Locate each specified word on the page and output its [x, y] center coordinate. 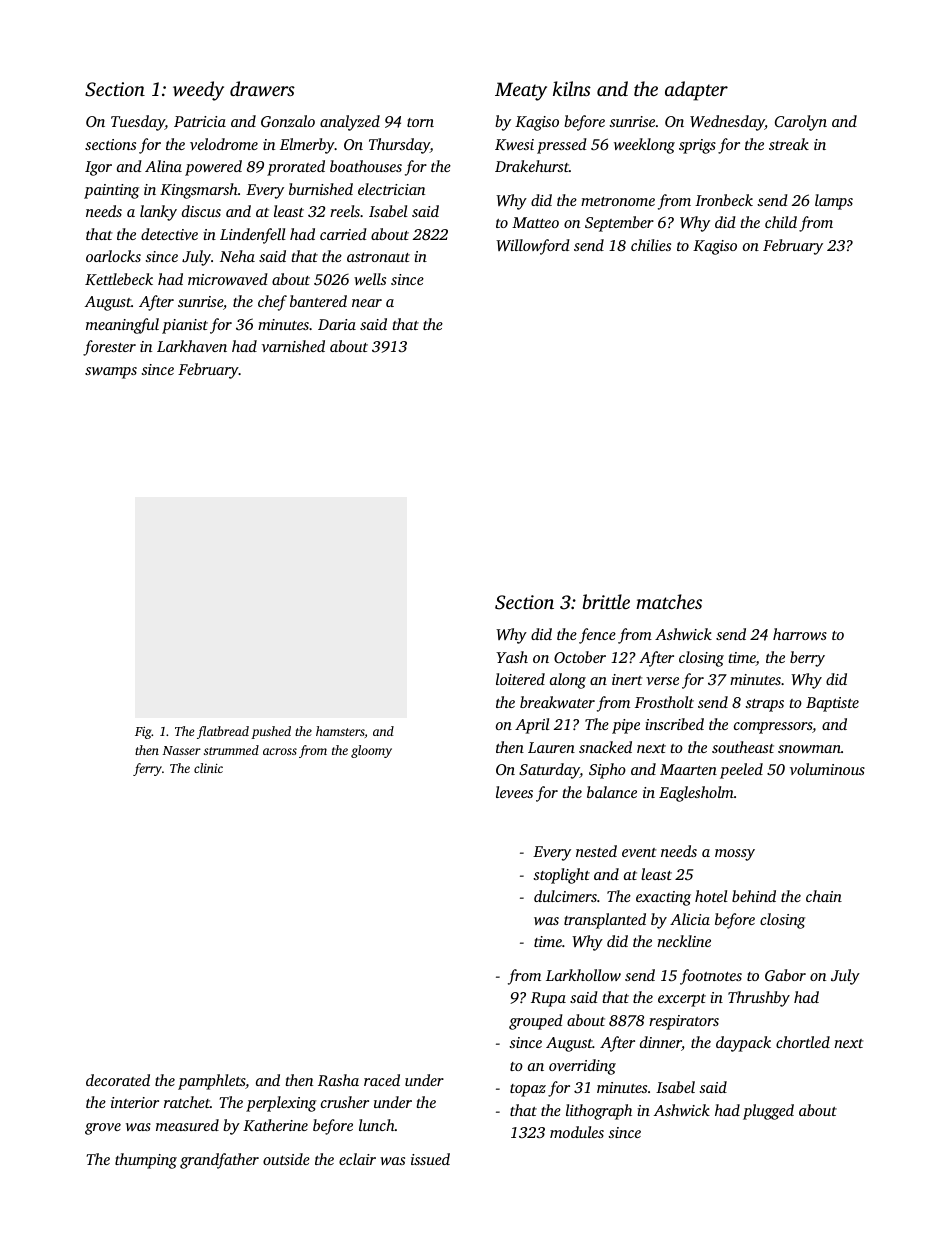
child [781, 222]
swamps [111, 373]
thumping [146, 1161]
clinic [208, 768]
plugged [768, 1112]
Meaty [521, 91]
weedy [198, 91]
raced [382, 1080]
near [367, 303]
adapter [696, 91]
